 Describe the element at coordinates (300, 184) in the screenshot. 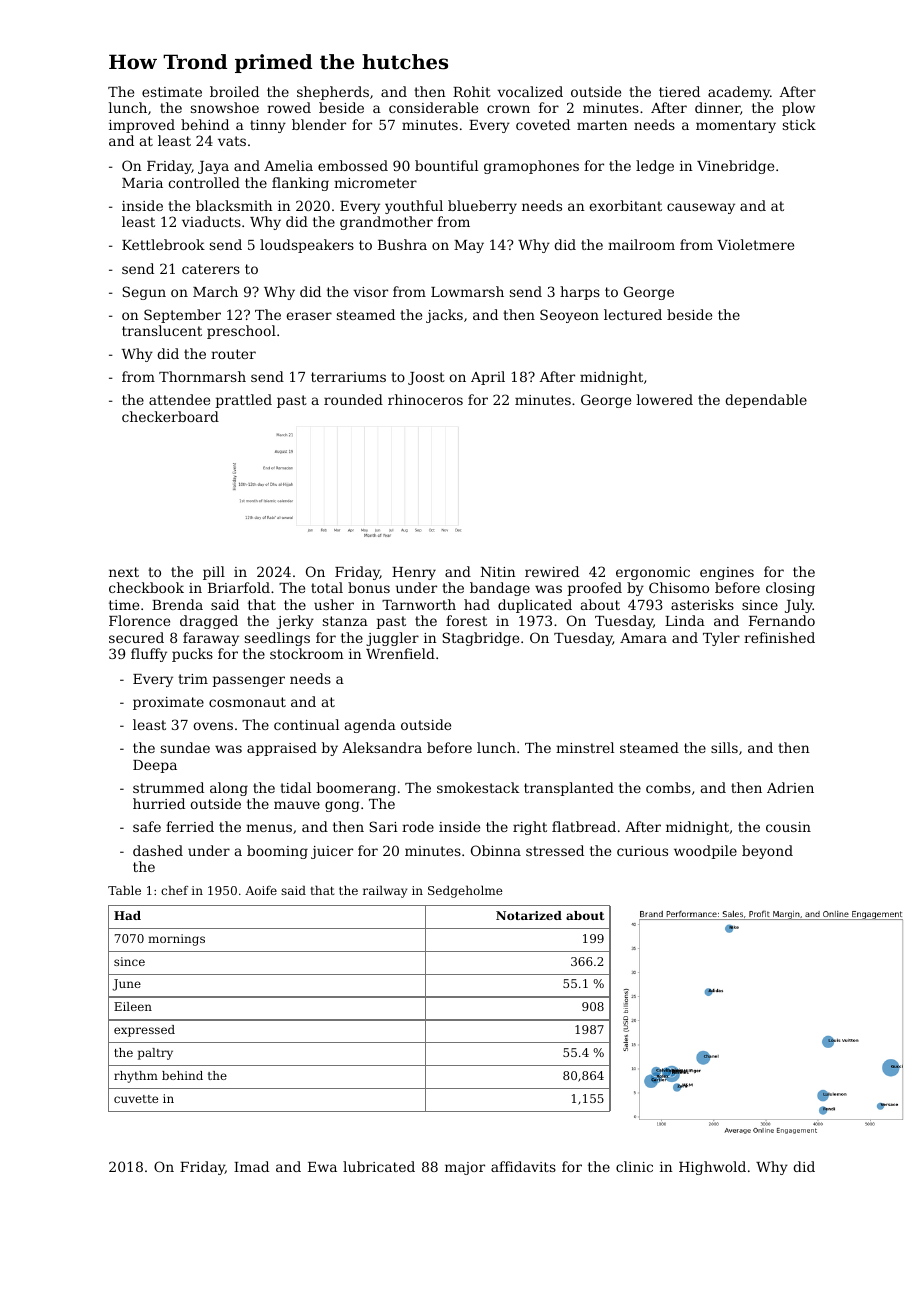

I see `flanking` at that location.
